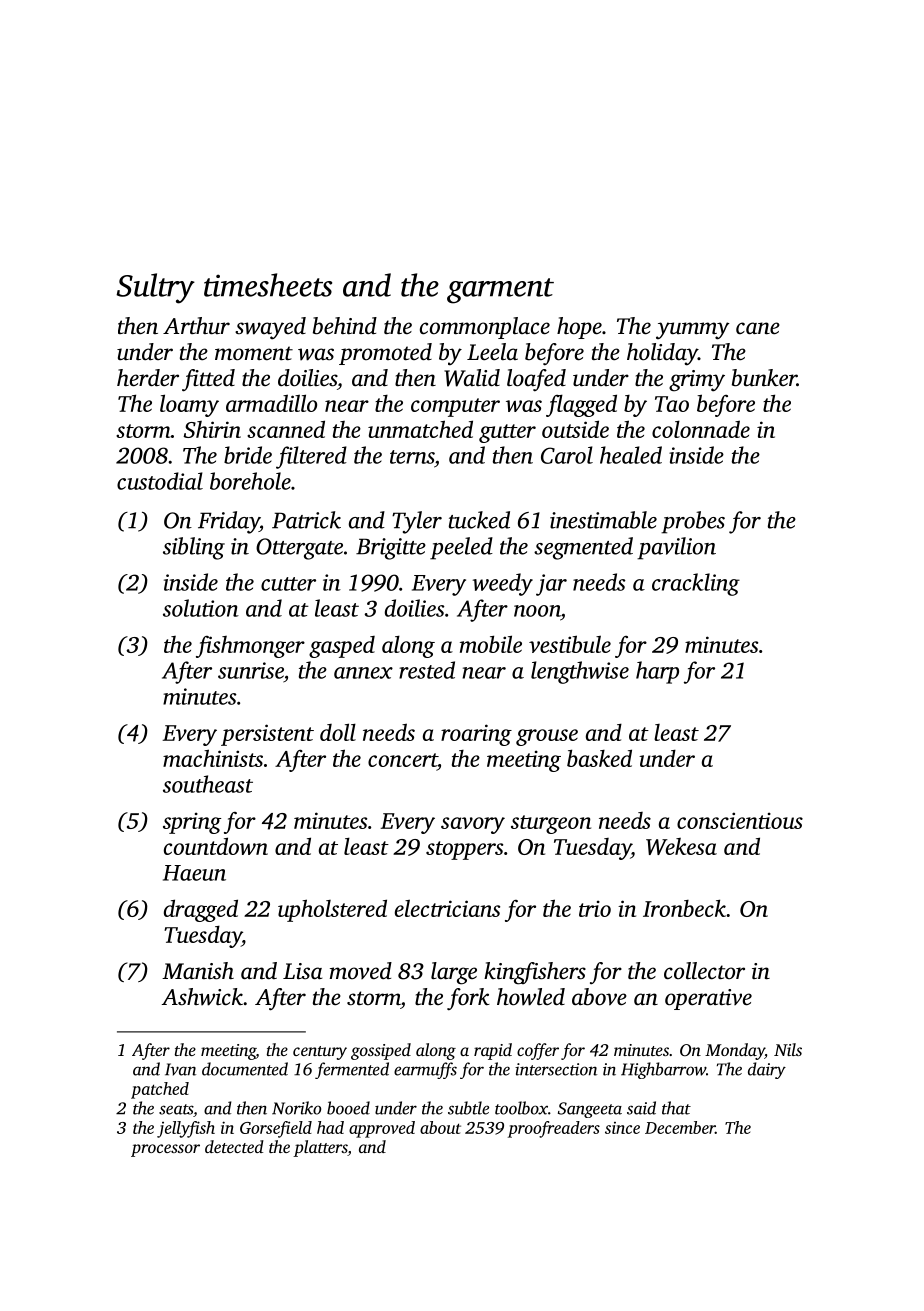  I want to click on Sultry, so click(155, 288).
